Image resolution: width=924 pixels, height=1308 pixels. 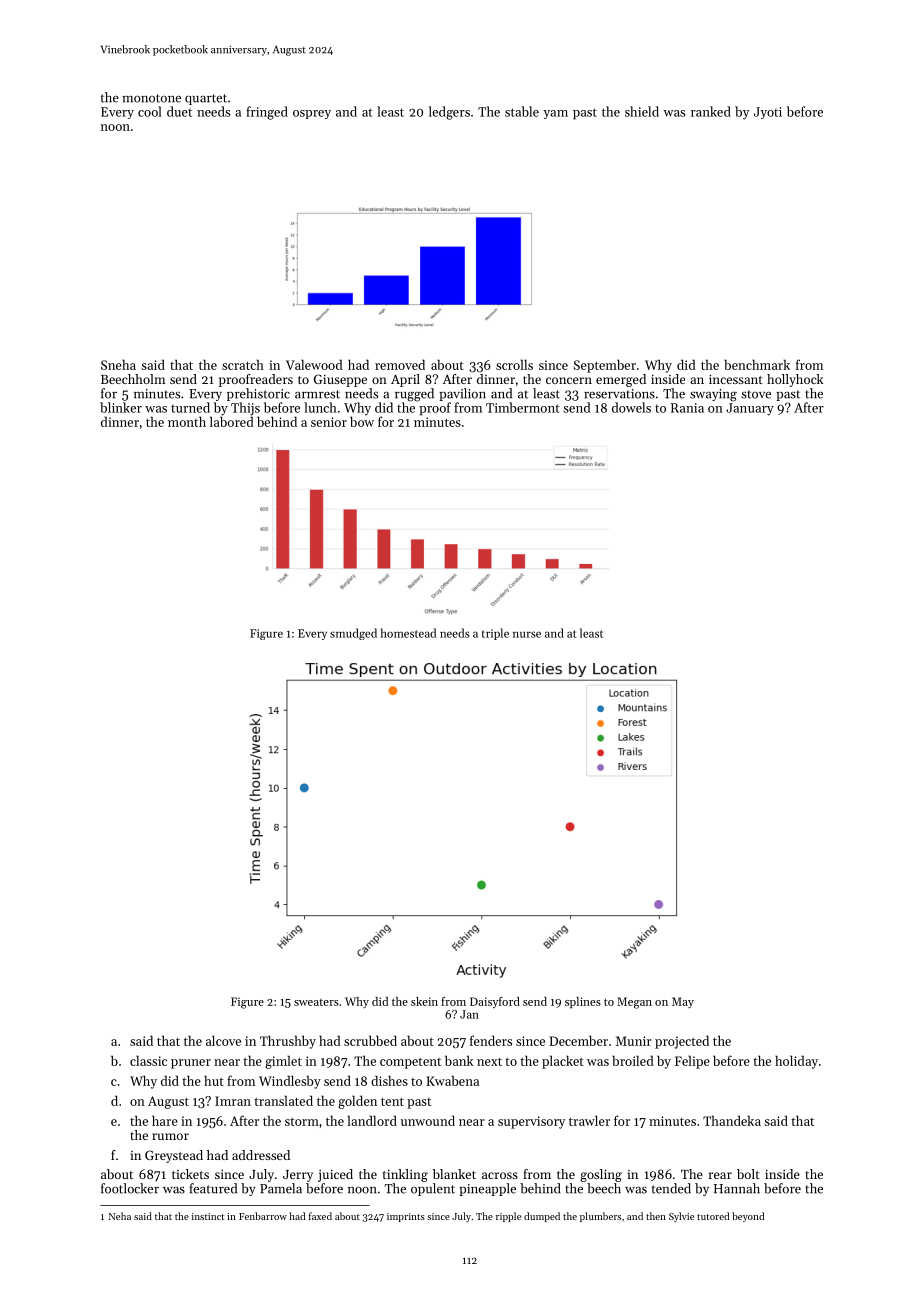 I want to click on stove, so click(x=756, y=394).
